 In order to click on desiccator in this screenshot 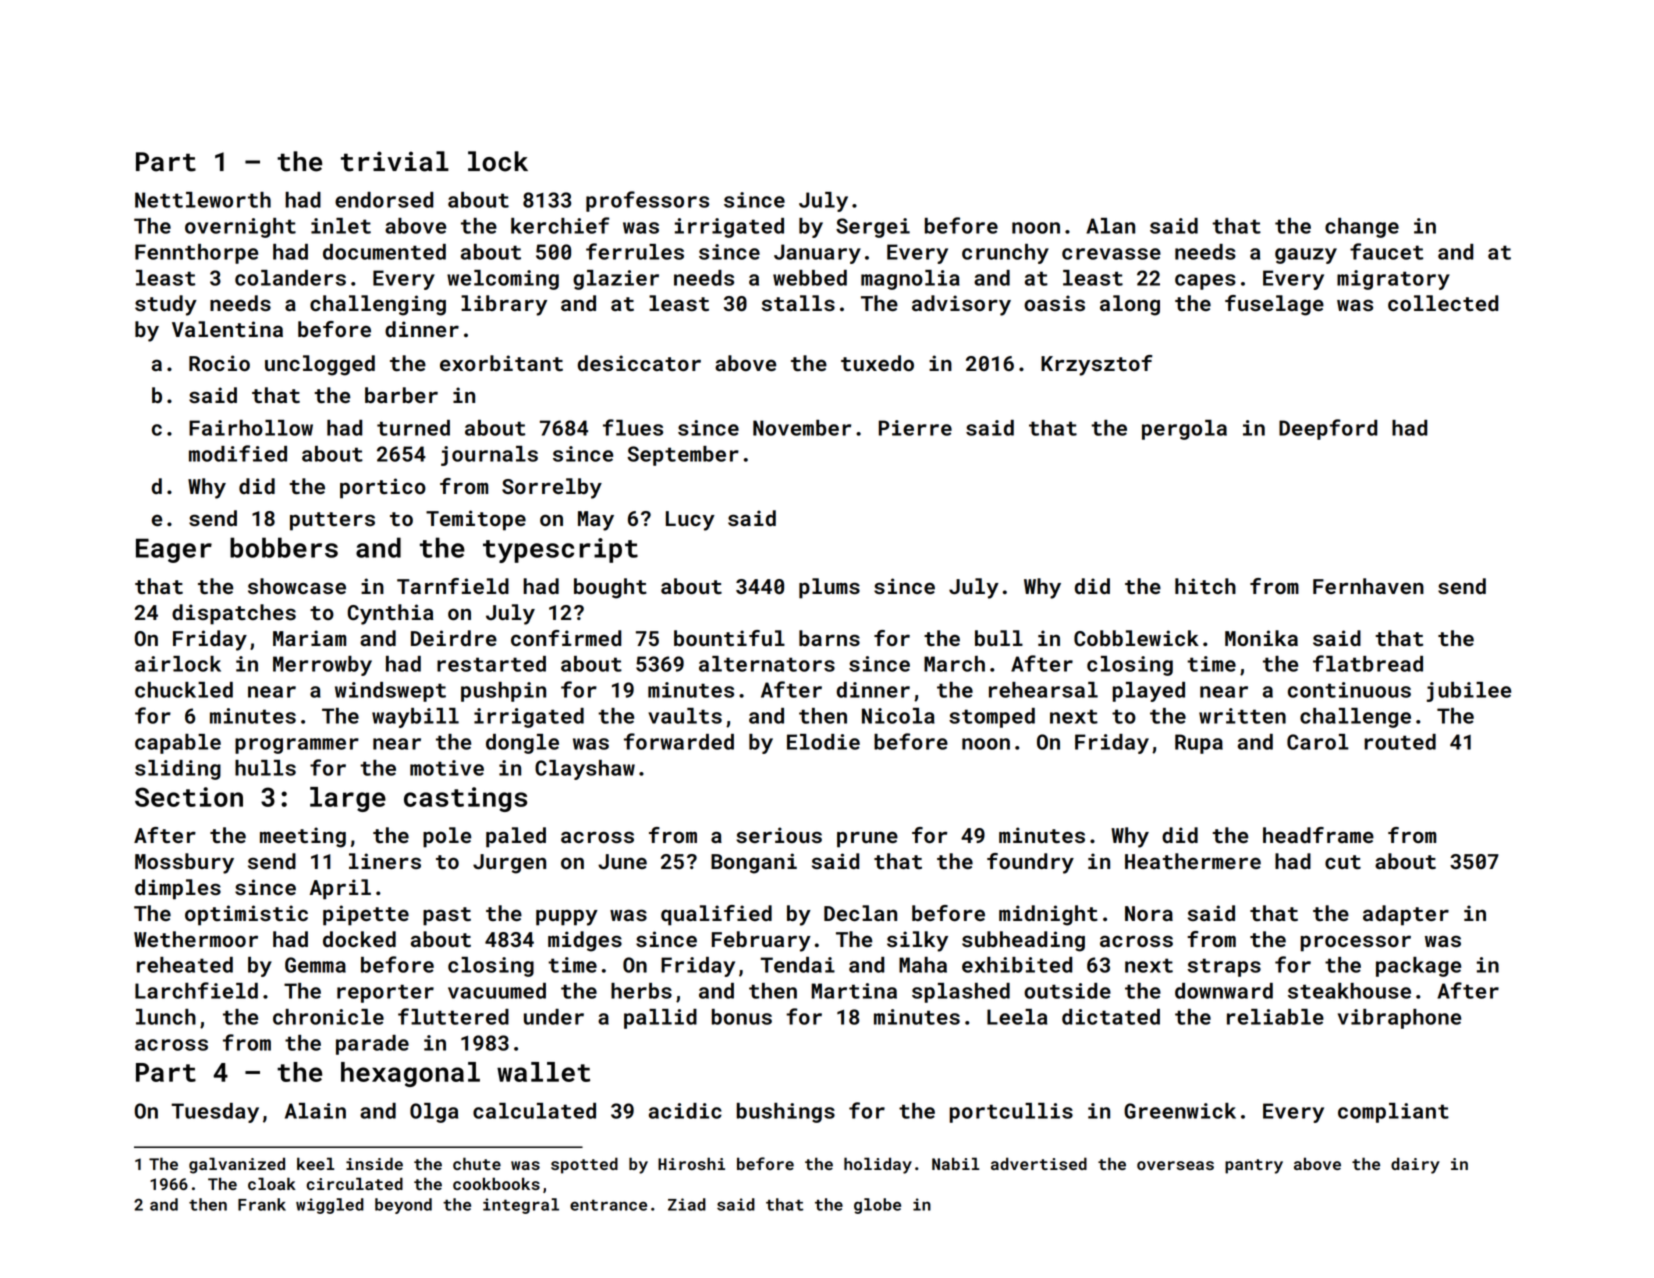, I will do `click(639, 363)`.
